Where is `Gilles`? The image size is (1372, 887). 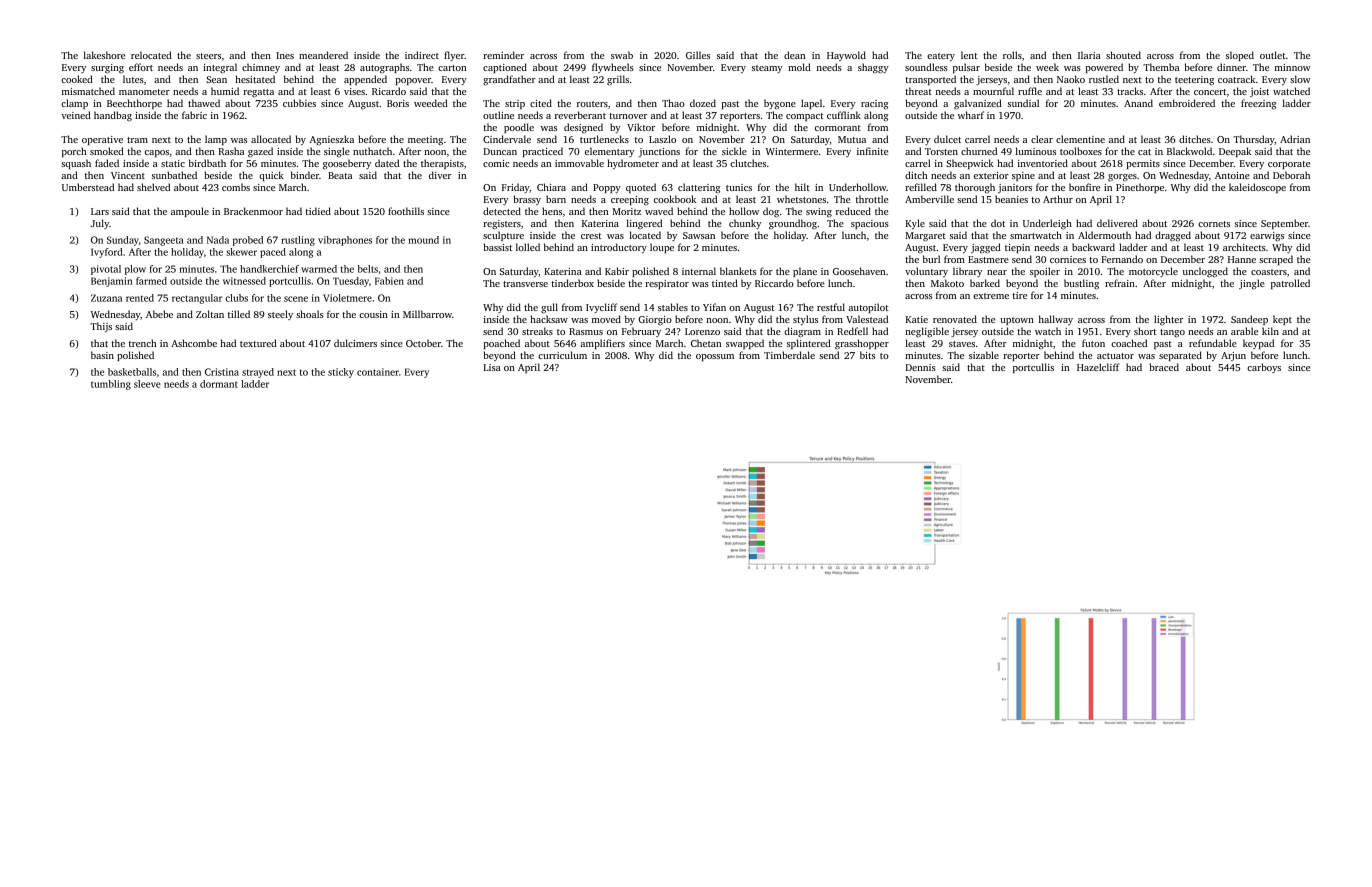
Gilles is located at coordinates (698, 55).
